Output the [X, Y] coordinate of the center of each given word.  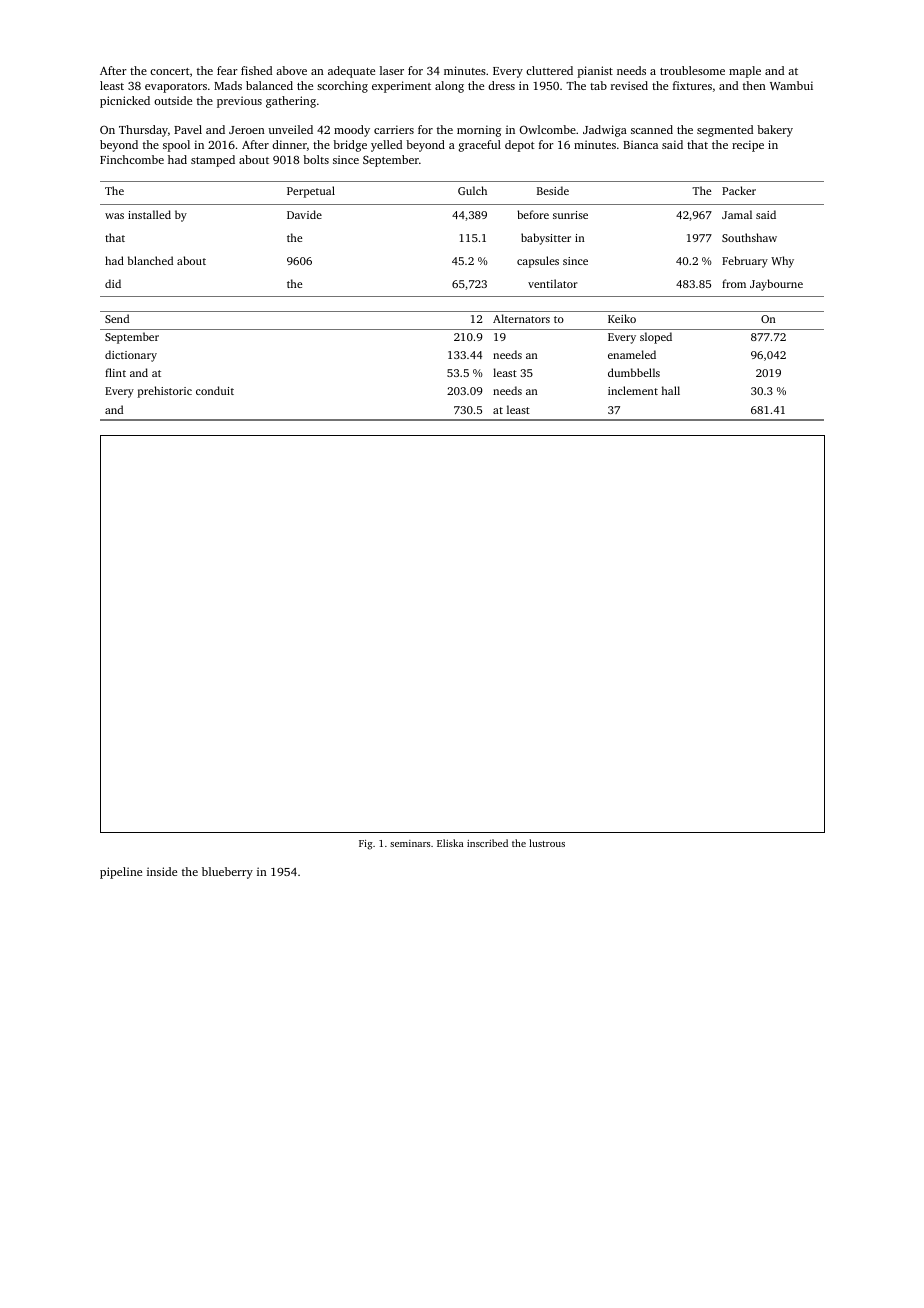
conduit [215, 390]
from [734, 283]
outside [173, 100]
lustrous [547, 843]
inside [162, 871]
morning [479, 131]
